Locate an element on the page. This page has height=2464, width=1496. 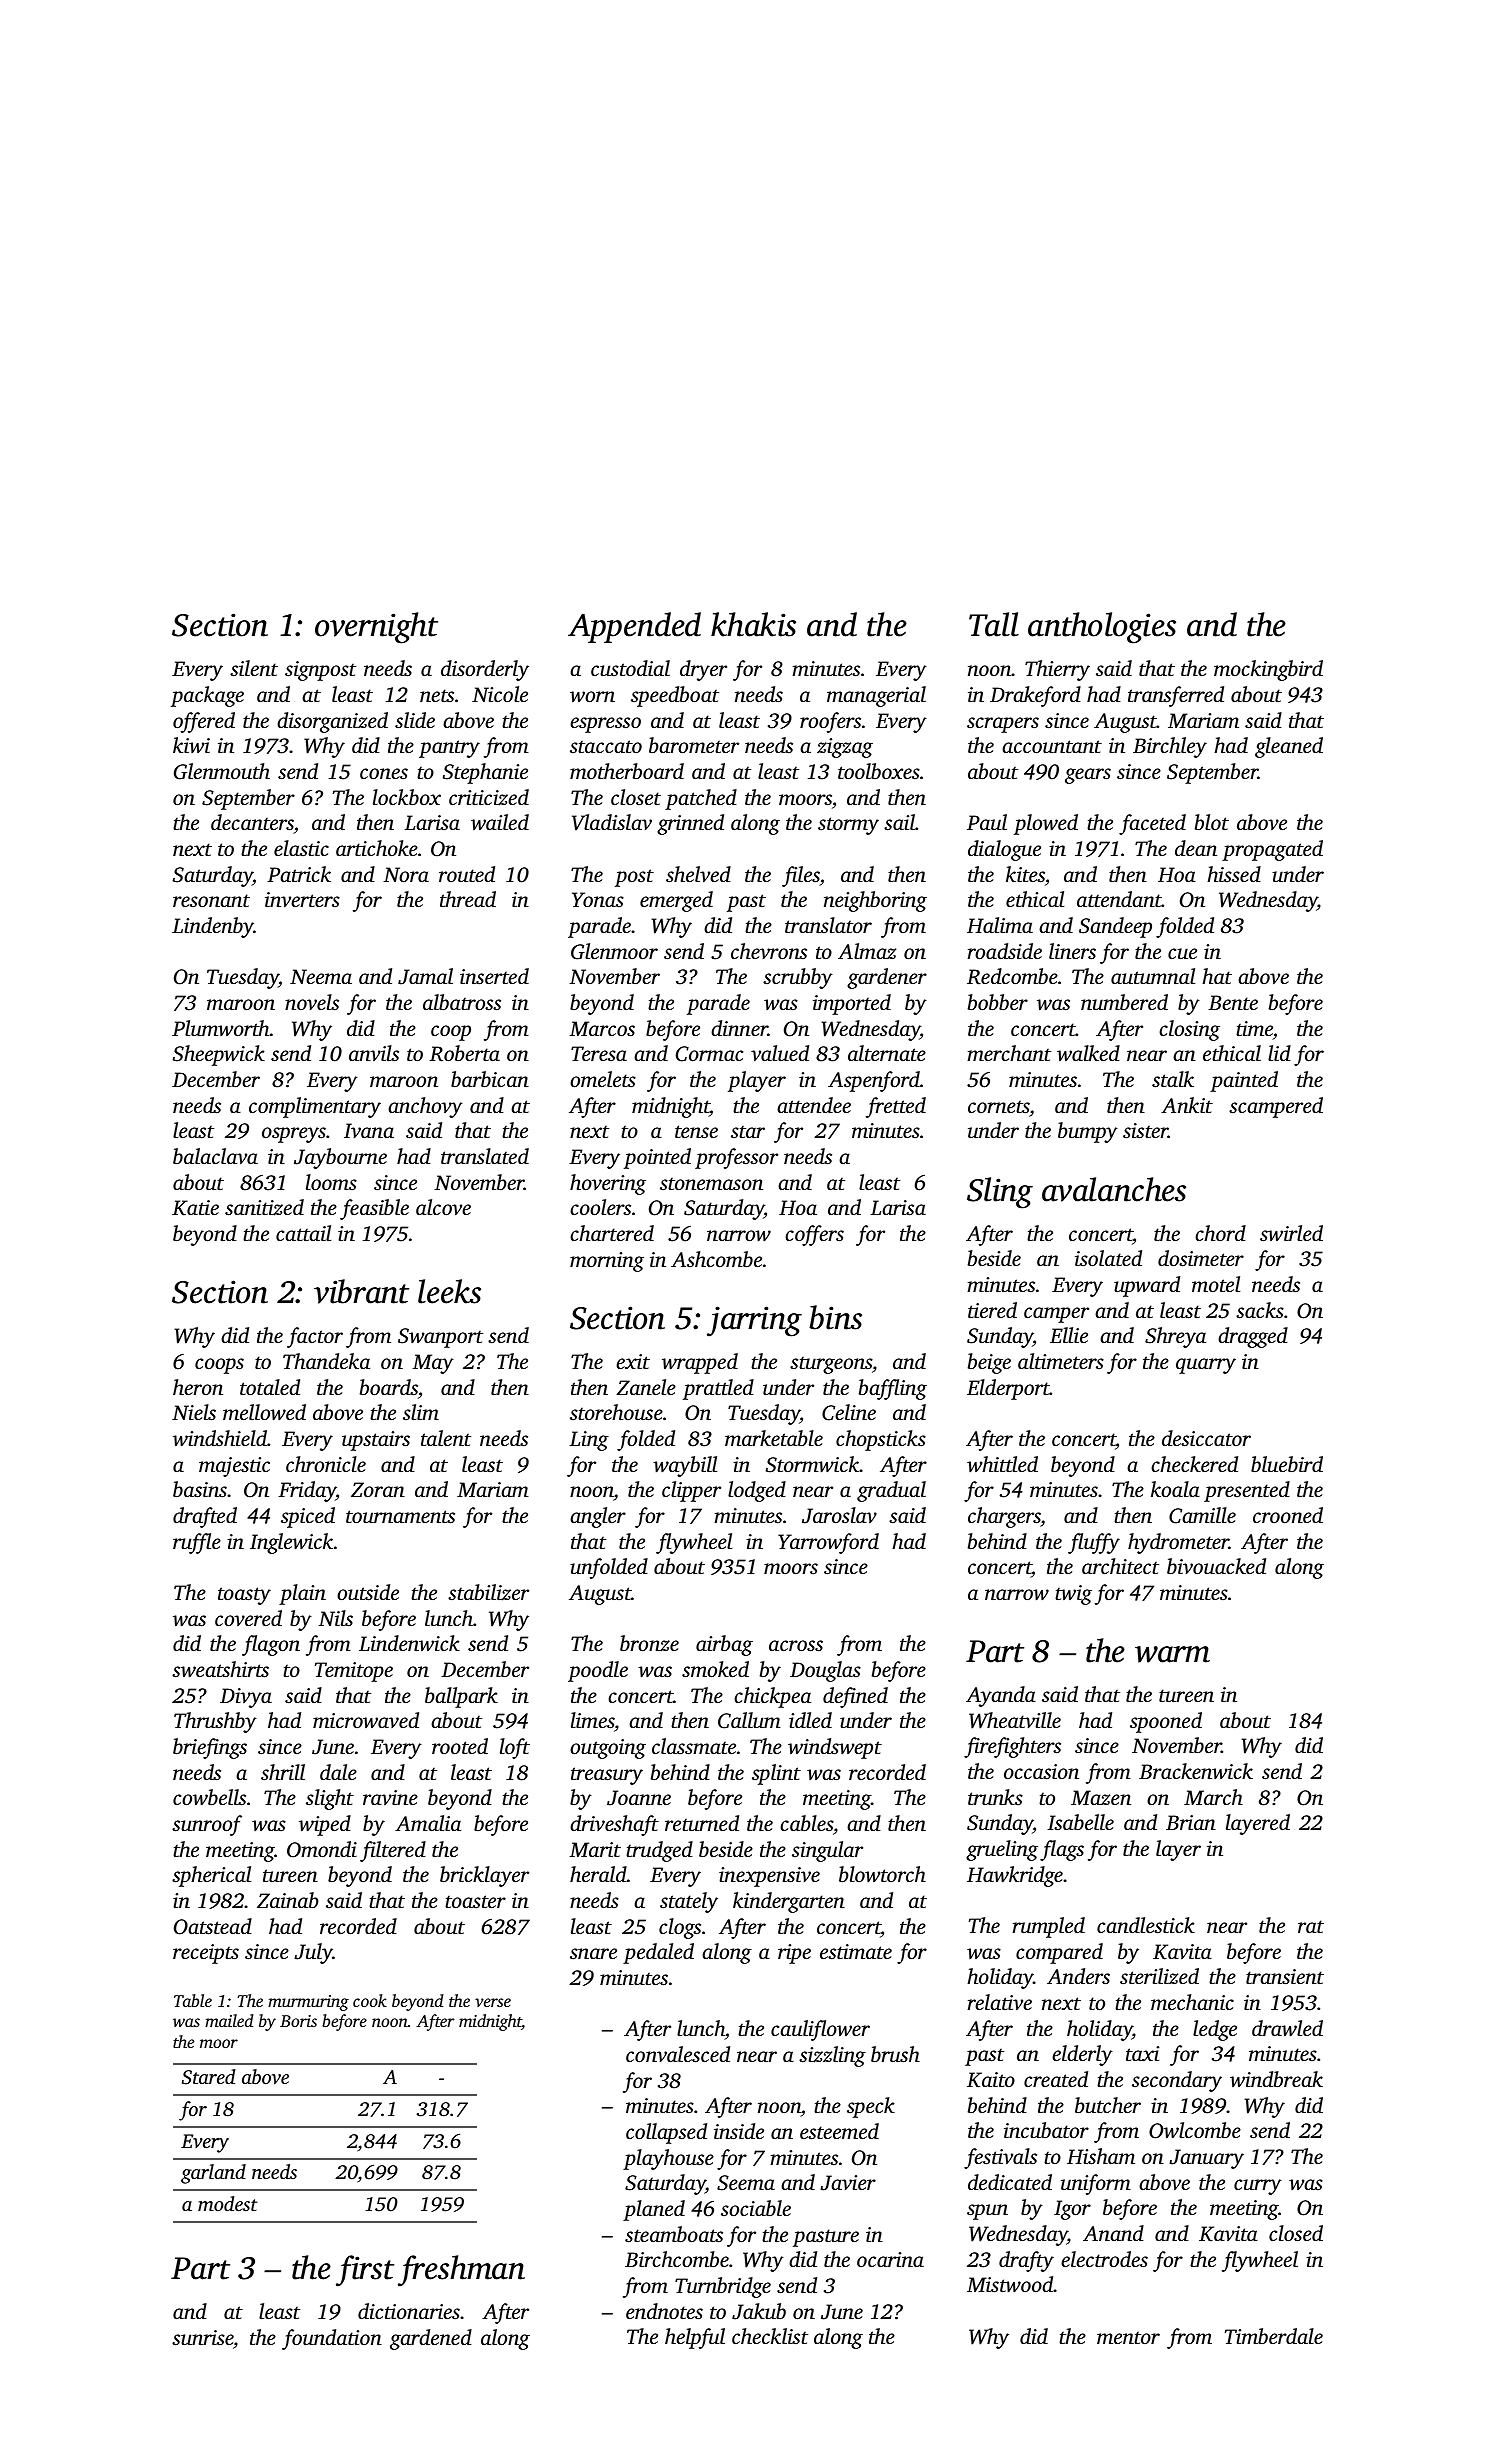
transient is located at coordinates (1285, 1976).
